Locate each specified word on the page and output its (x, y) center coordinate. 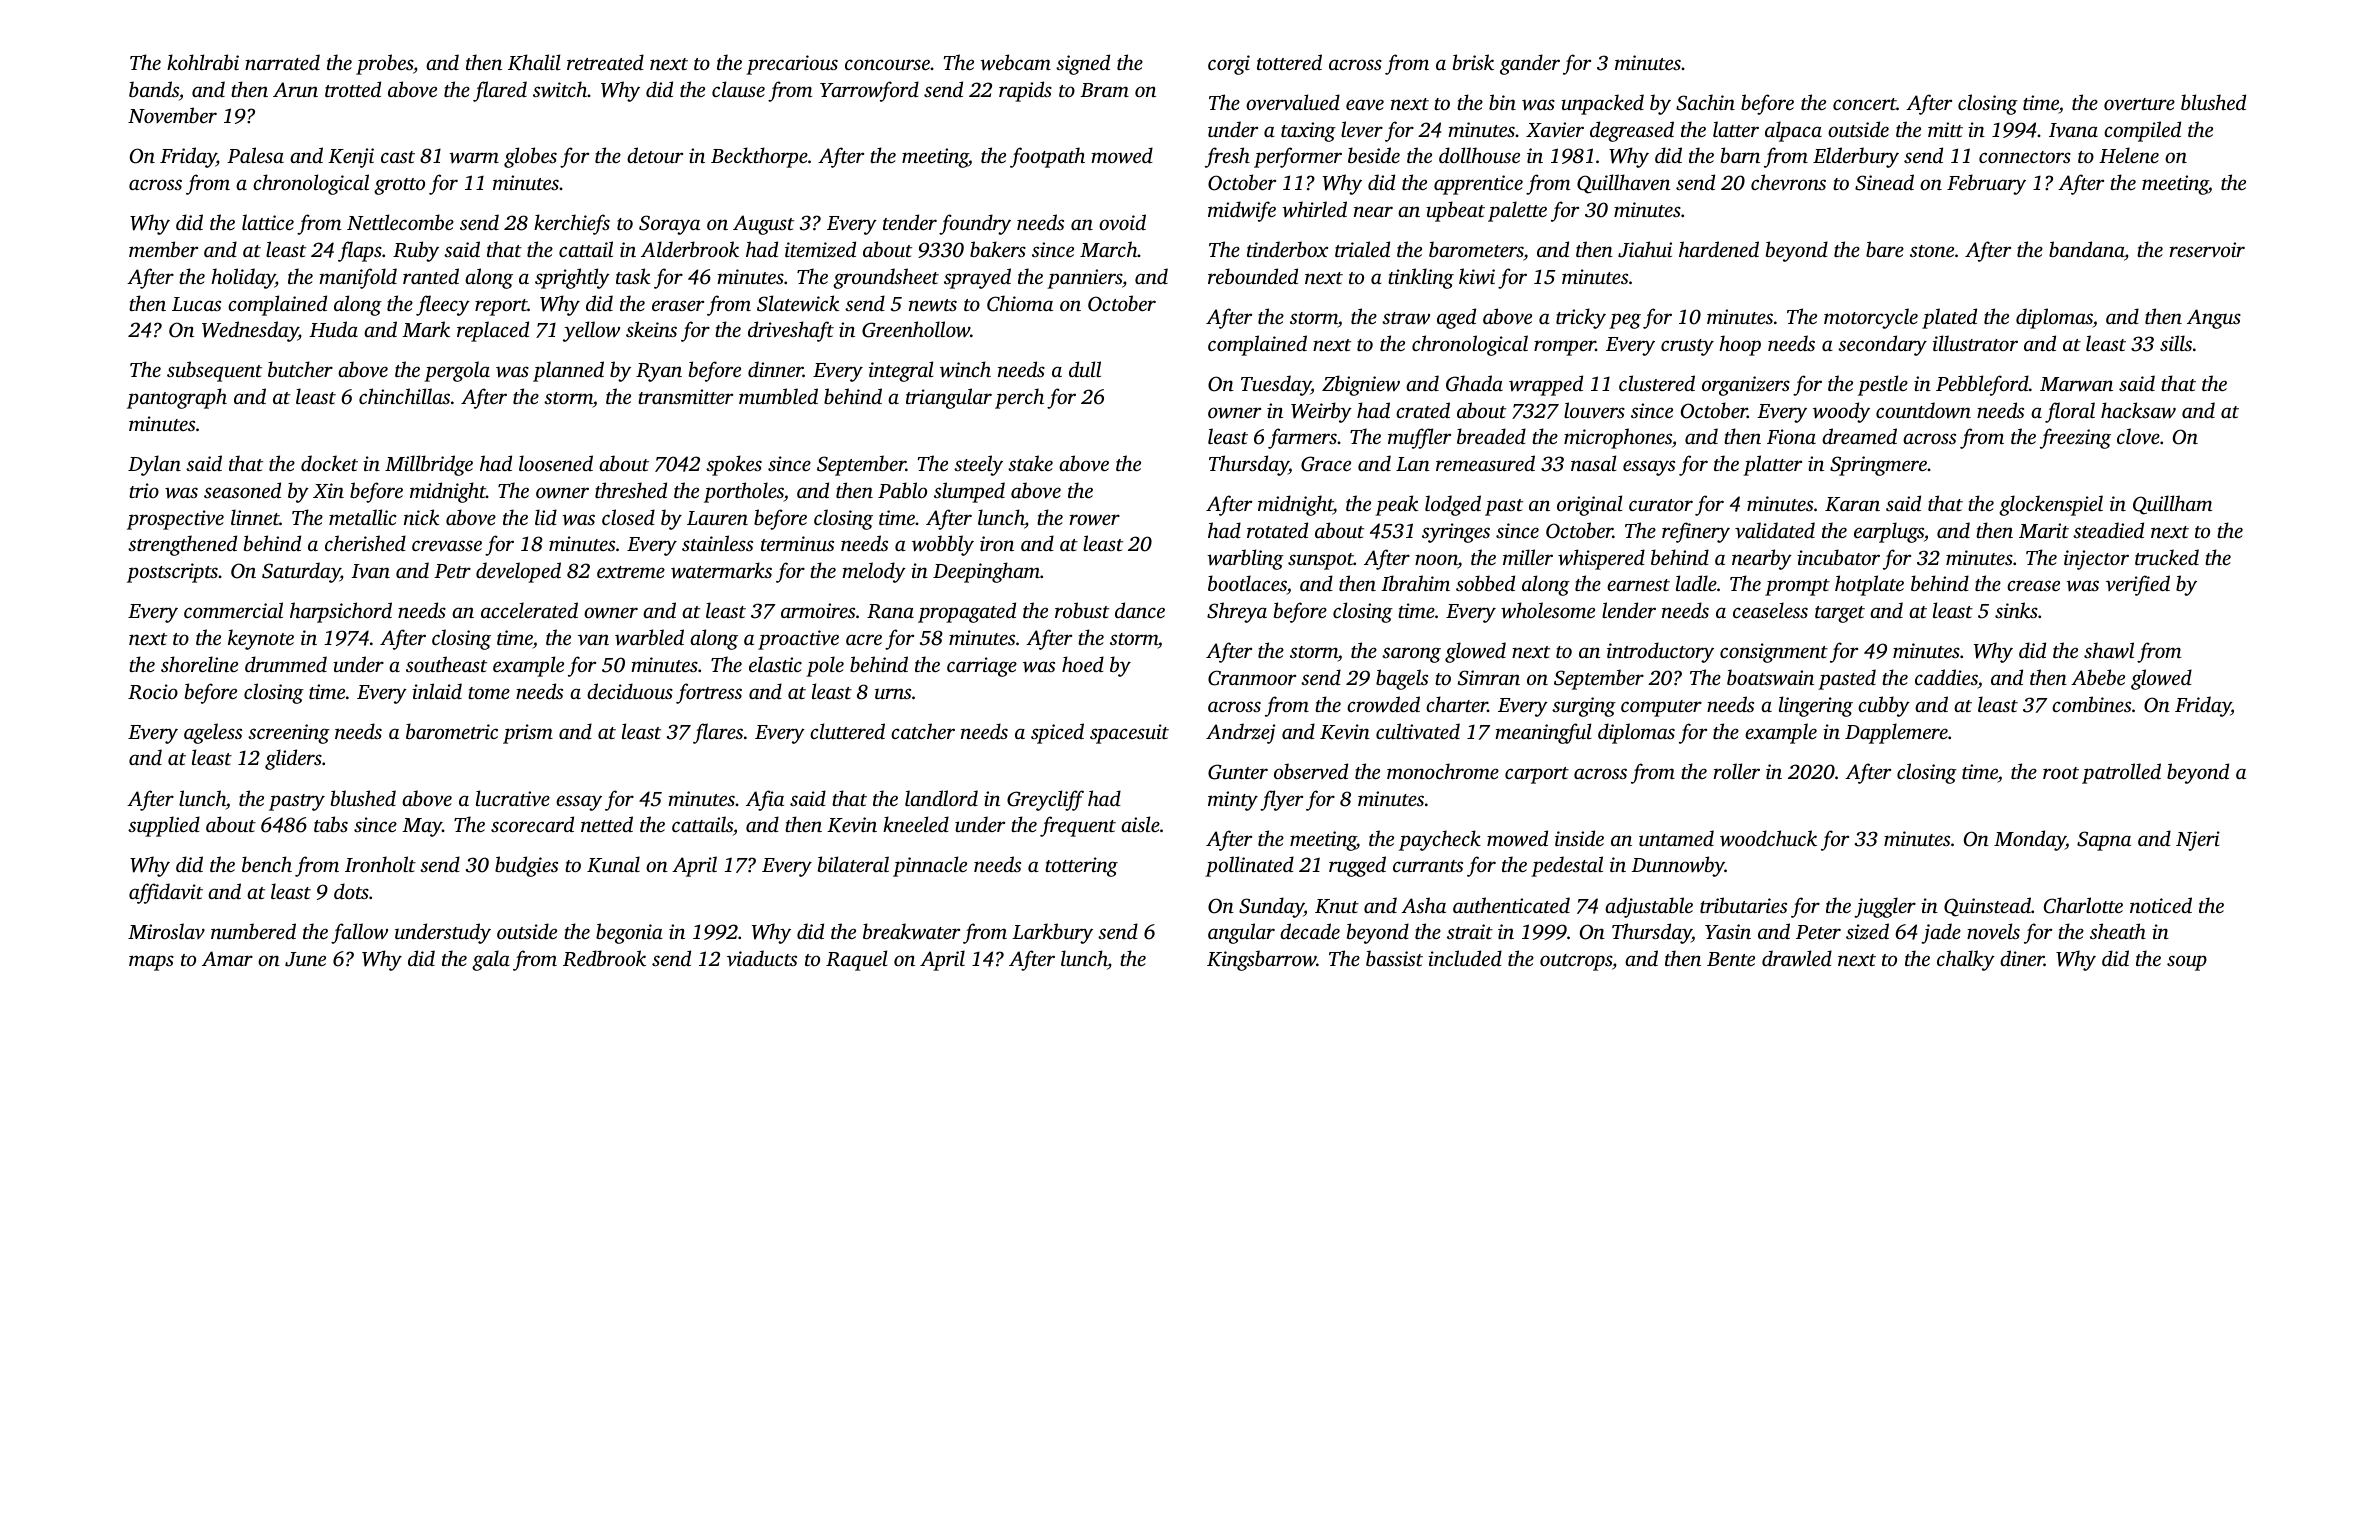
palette (1517, 211)
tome (489, 693)
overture (2139, 104)
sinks (2016, 610)
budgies (526, 866)
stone (1932, 251)
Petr (452, 571)
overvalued (1293, 102)
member (163, 249)
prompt (1797, 587)
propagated (967, 612)
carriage (982, 667)
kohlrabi (203, 62)
